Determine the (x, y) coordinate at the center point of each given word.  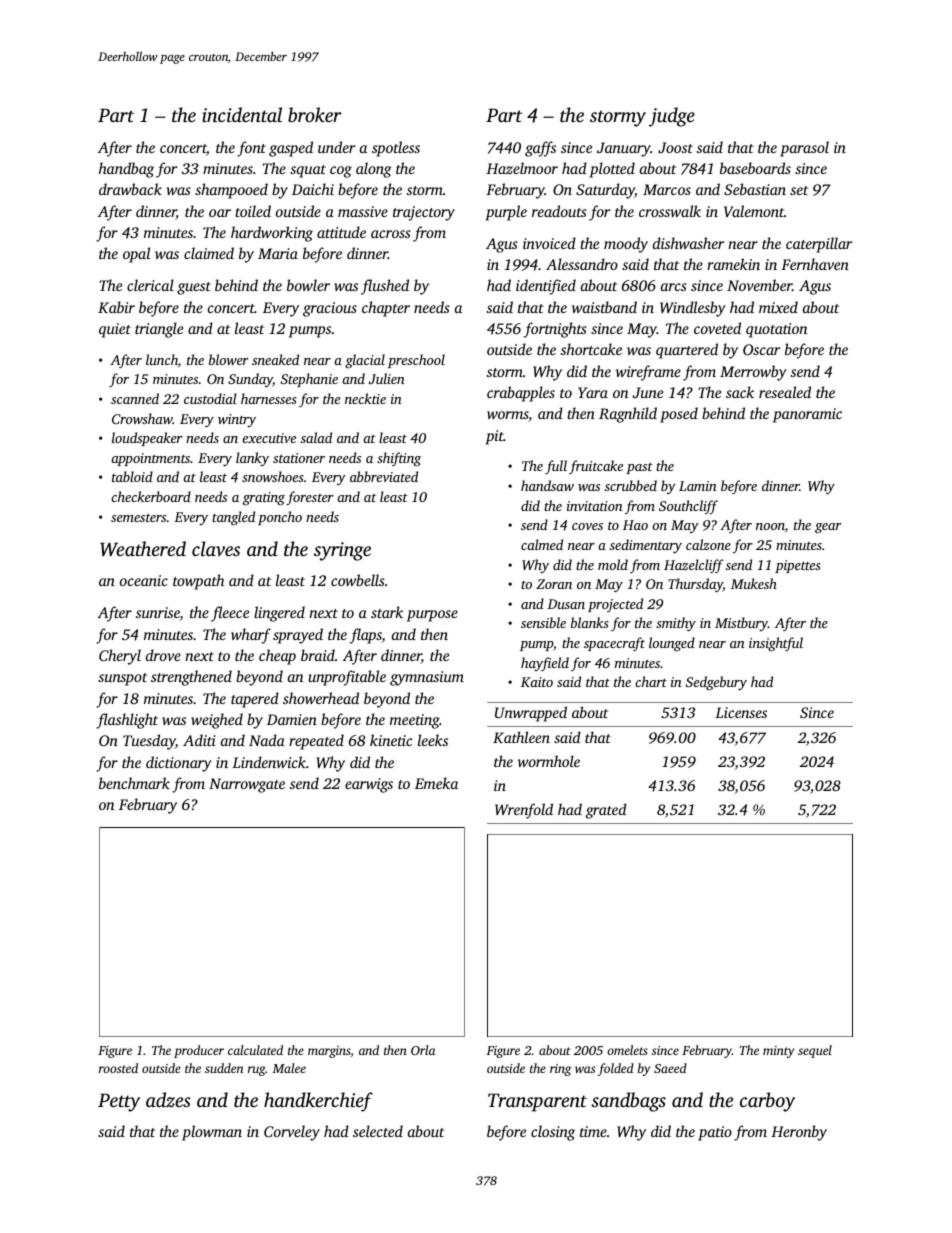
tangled (233, 518)
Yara (593, 392)
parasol (804, 149)
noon (770, 526)
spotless (396, 149)
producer (199, 1051)
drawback (130, 189)
